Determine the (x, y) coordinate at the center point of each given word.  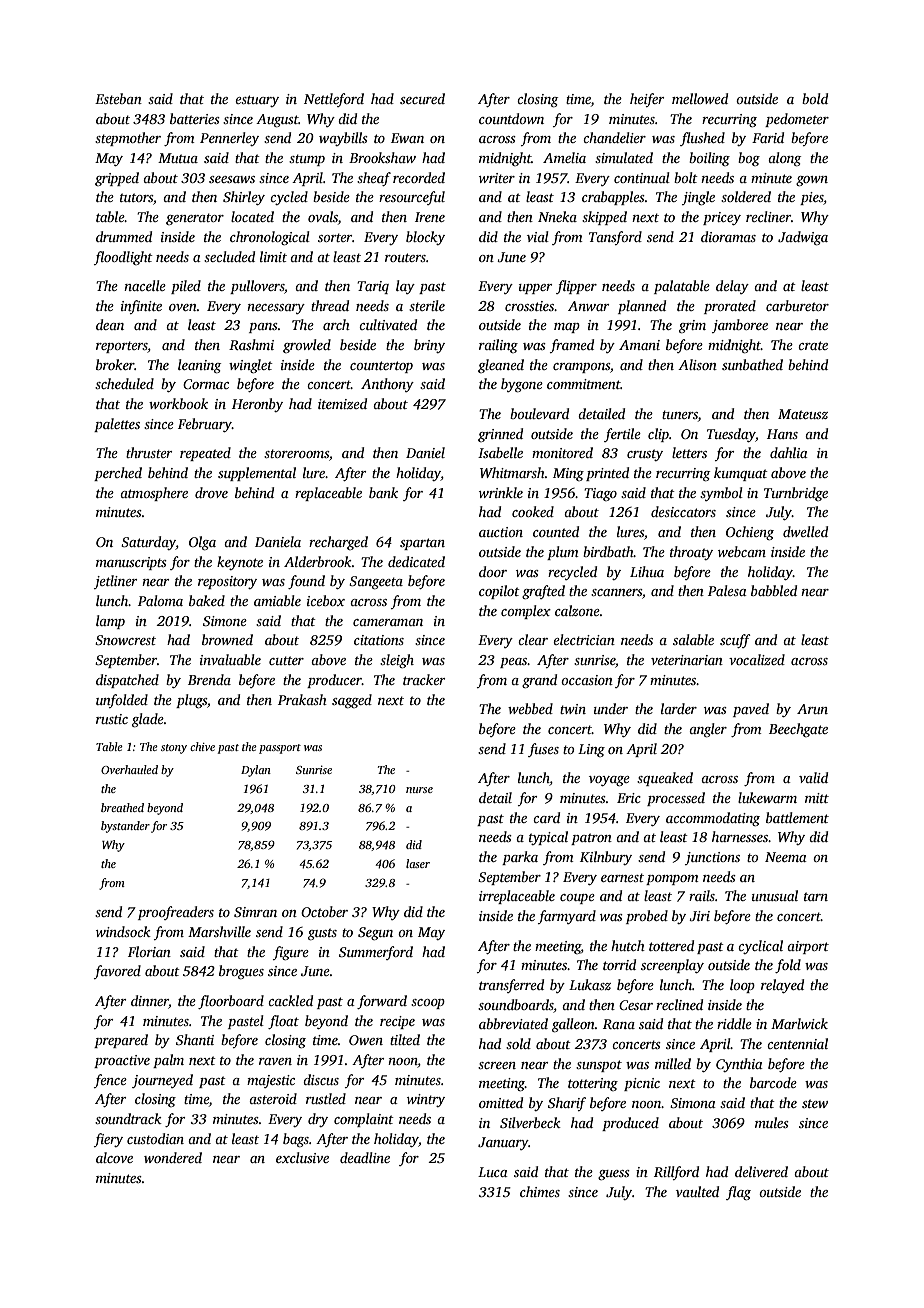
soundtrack (128, 1118)
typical (548, 838)
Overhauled (129, 769)
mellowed (700, 98)
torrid (619, 964)
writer (497, 178)
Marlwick (799, 1023)
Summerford (376, 953)
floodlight (123, 258)
